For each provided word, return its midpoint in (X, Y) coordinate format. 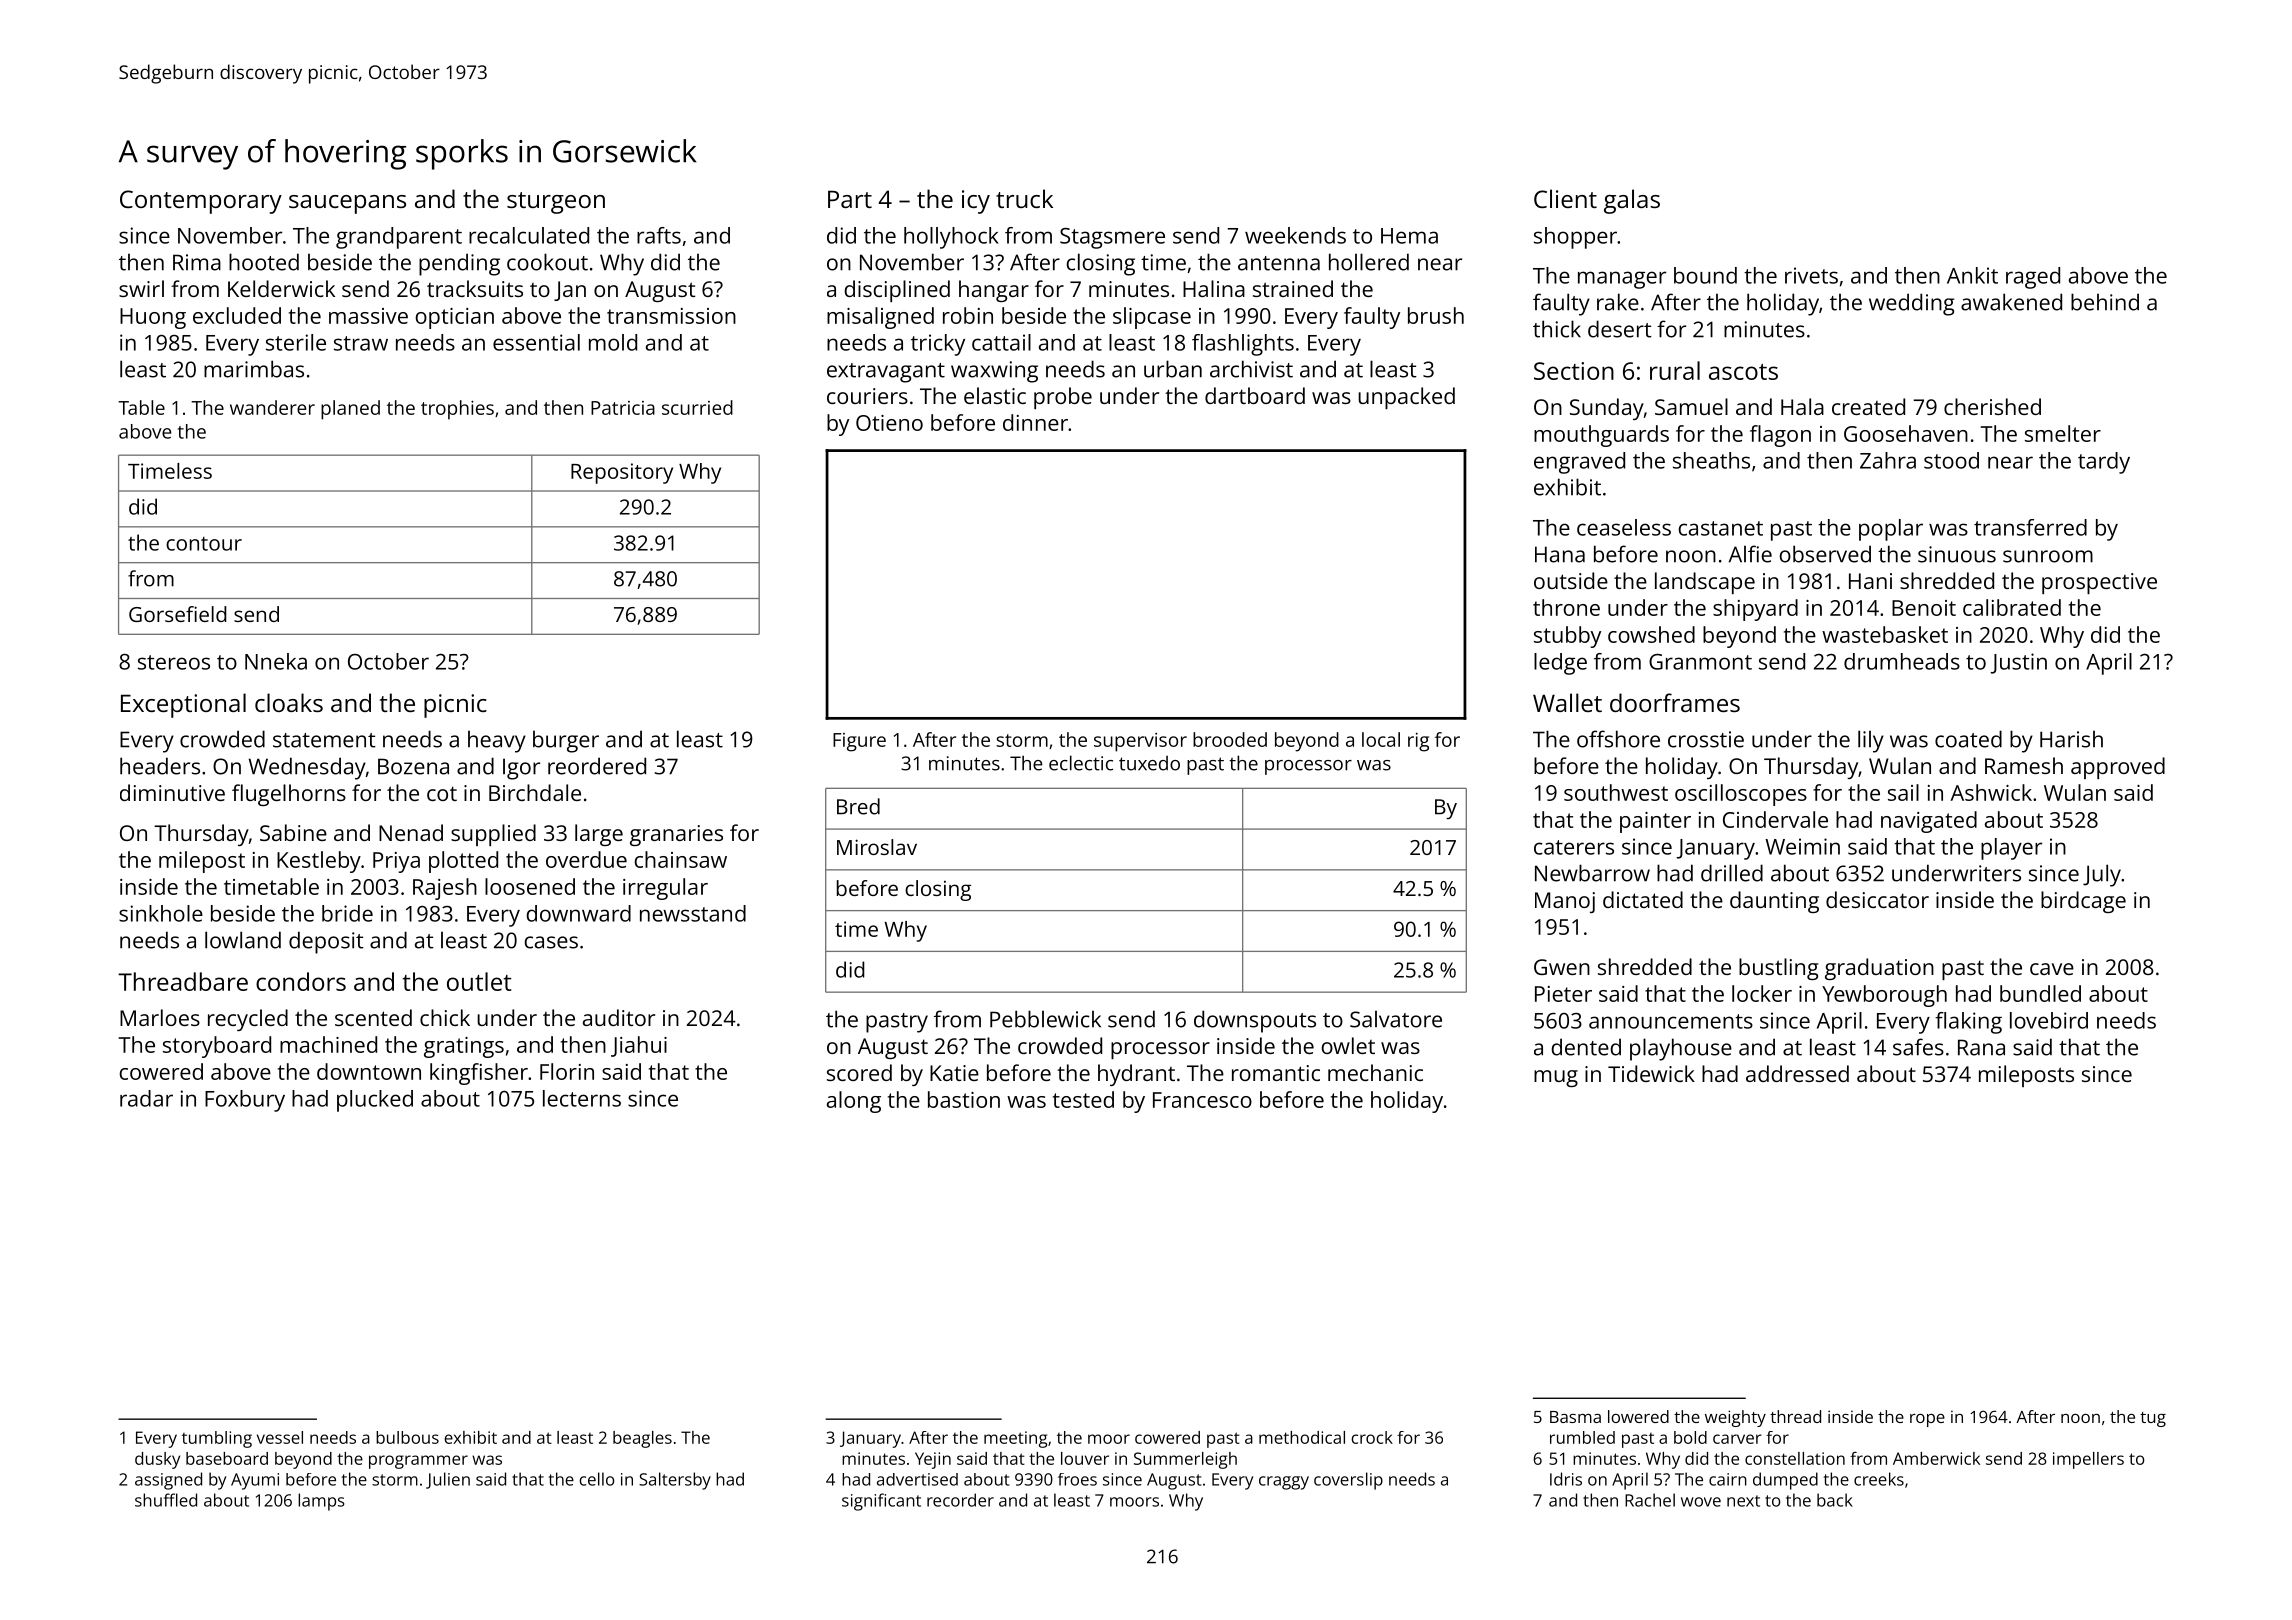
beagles (642, 1439)
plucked (375, 1101)
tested (1083, 1099)
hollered (1369, 262)
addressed (1797, 1073)
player (2011, 849)
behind (2105, 302)
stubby (1567, 637)
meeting (1015, 1439)
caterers (1574, 847)
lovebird (2049, 1020)
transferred (2030, 527)
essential (536, 342)
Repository (622, 473)
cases (551, 942)
